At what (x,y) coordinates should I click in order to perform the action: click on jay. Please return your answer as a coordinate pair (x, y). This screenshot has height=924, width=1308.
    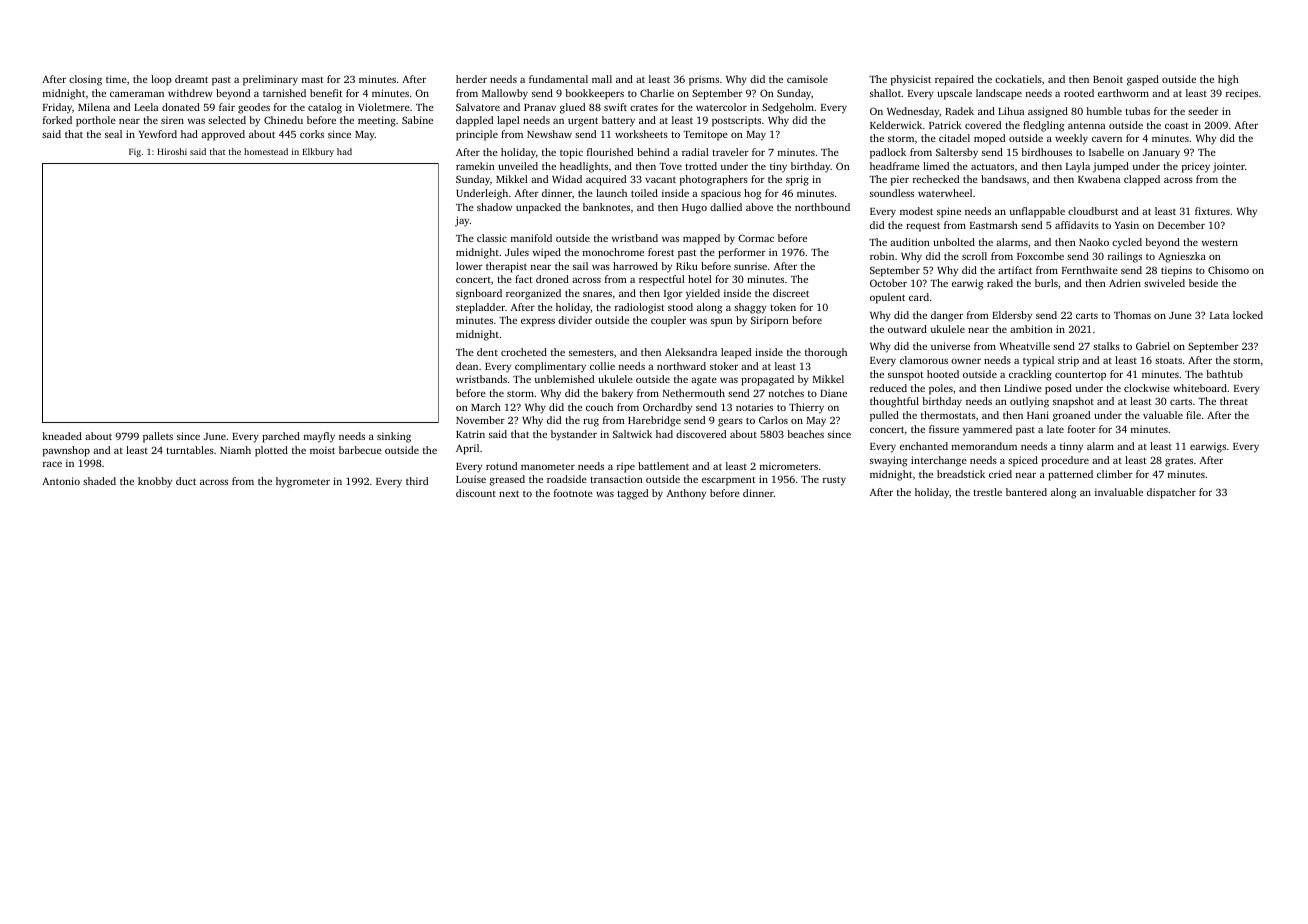
    Looking at the image, I should click on (462, 221).
